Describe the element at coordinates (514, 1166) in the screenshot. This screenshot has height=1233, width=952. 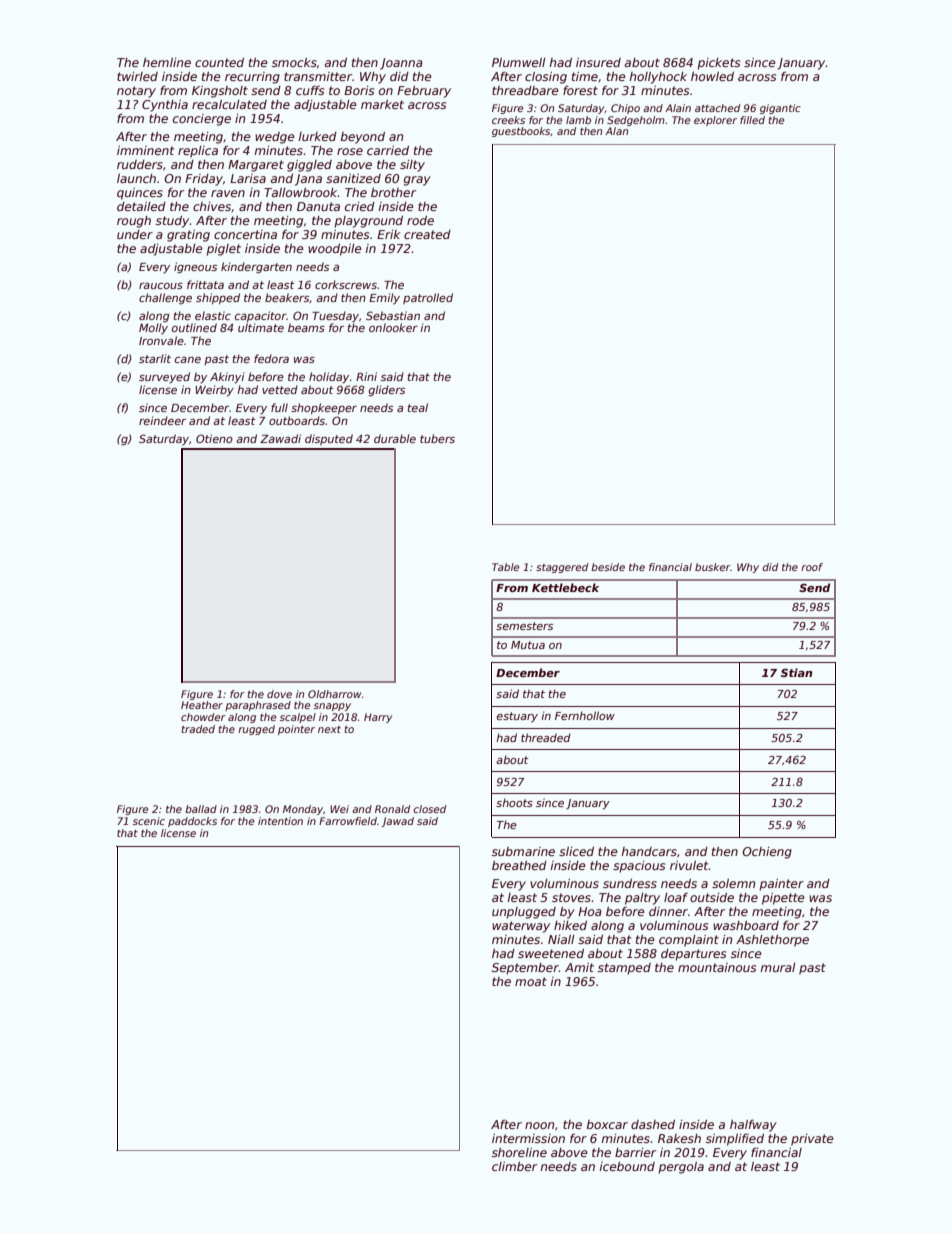
I see `climber` at that location.
